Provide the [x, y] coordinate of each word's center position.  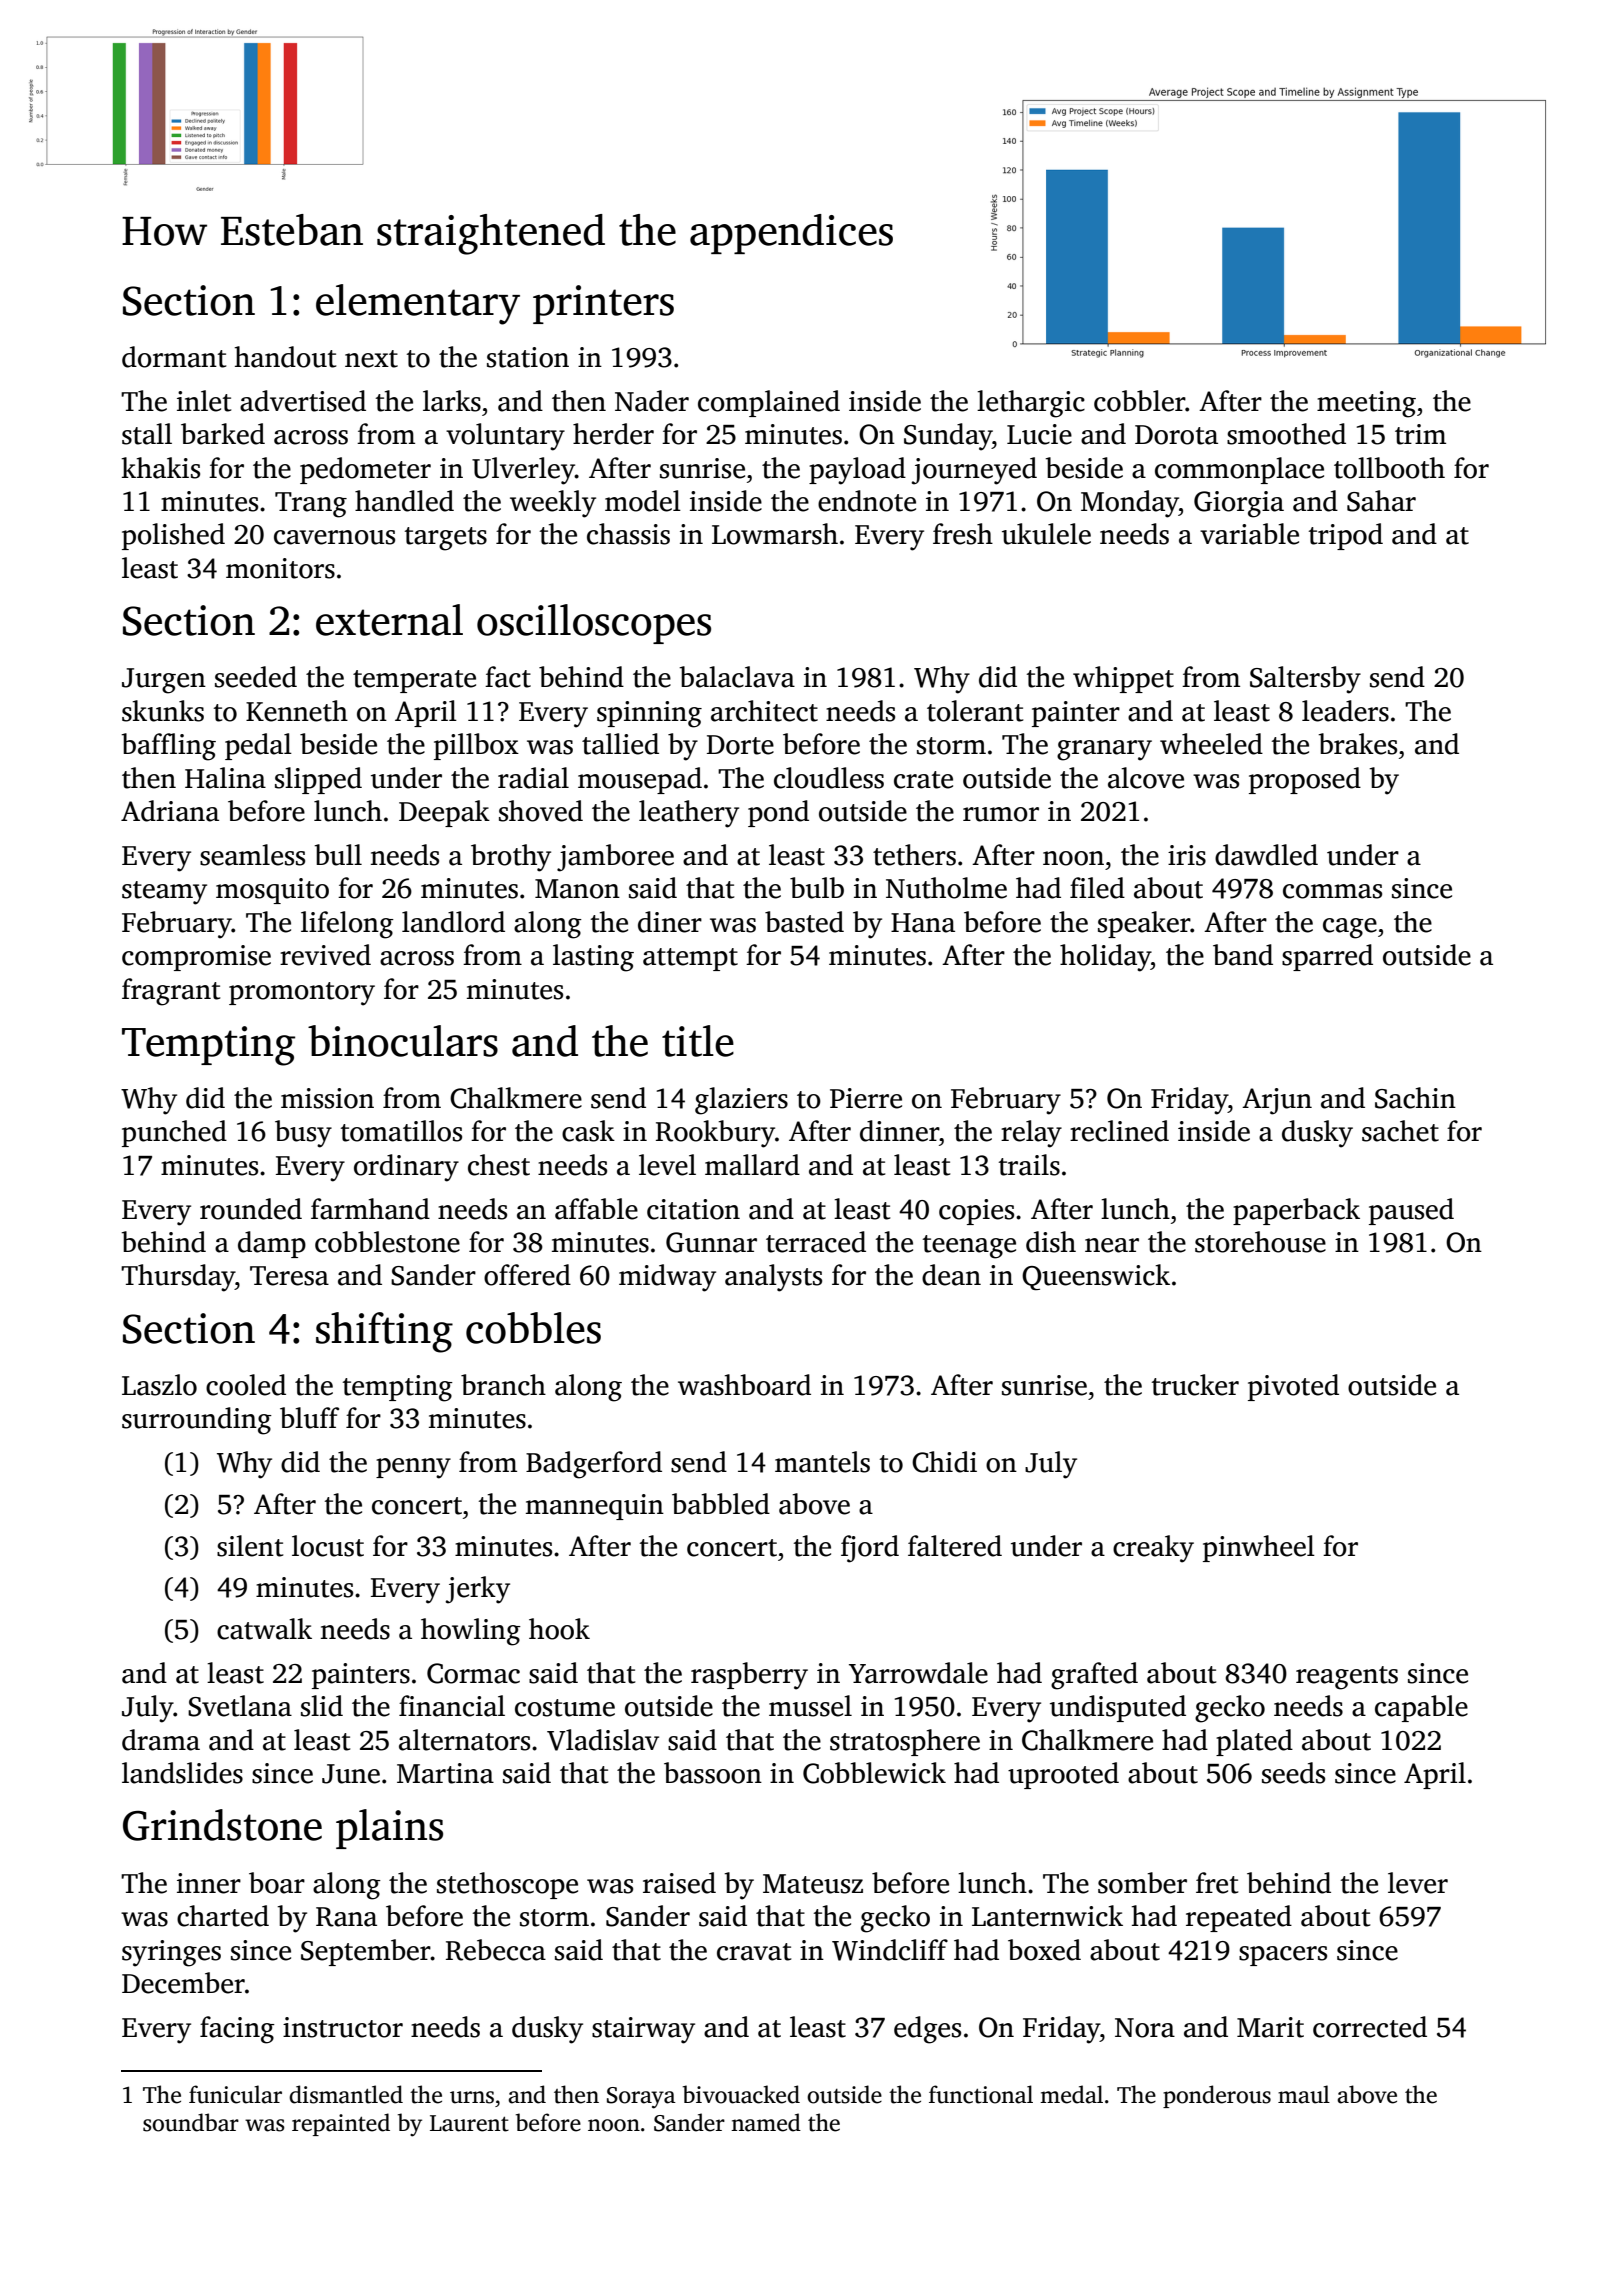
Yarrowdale [918, 1673]
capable [1421, 1708]
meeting [1366, 404]
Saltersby [1305, 680]
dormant [174, 357]
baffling [168, 747]
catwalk [264, 1629]
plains [389, 1829]
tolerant [975, 711]
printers [603, 304]
